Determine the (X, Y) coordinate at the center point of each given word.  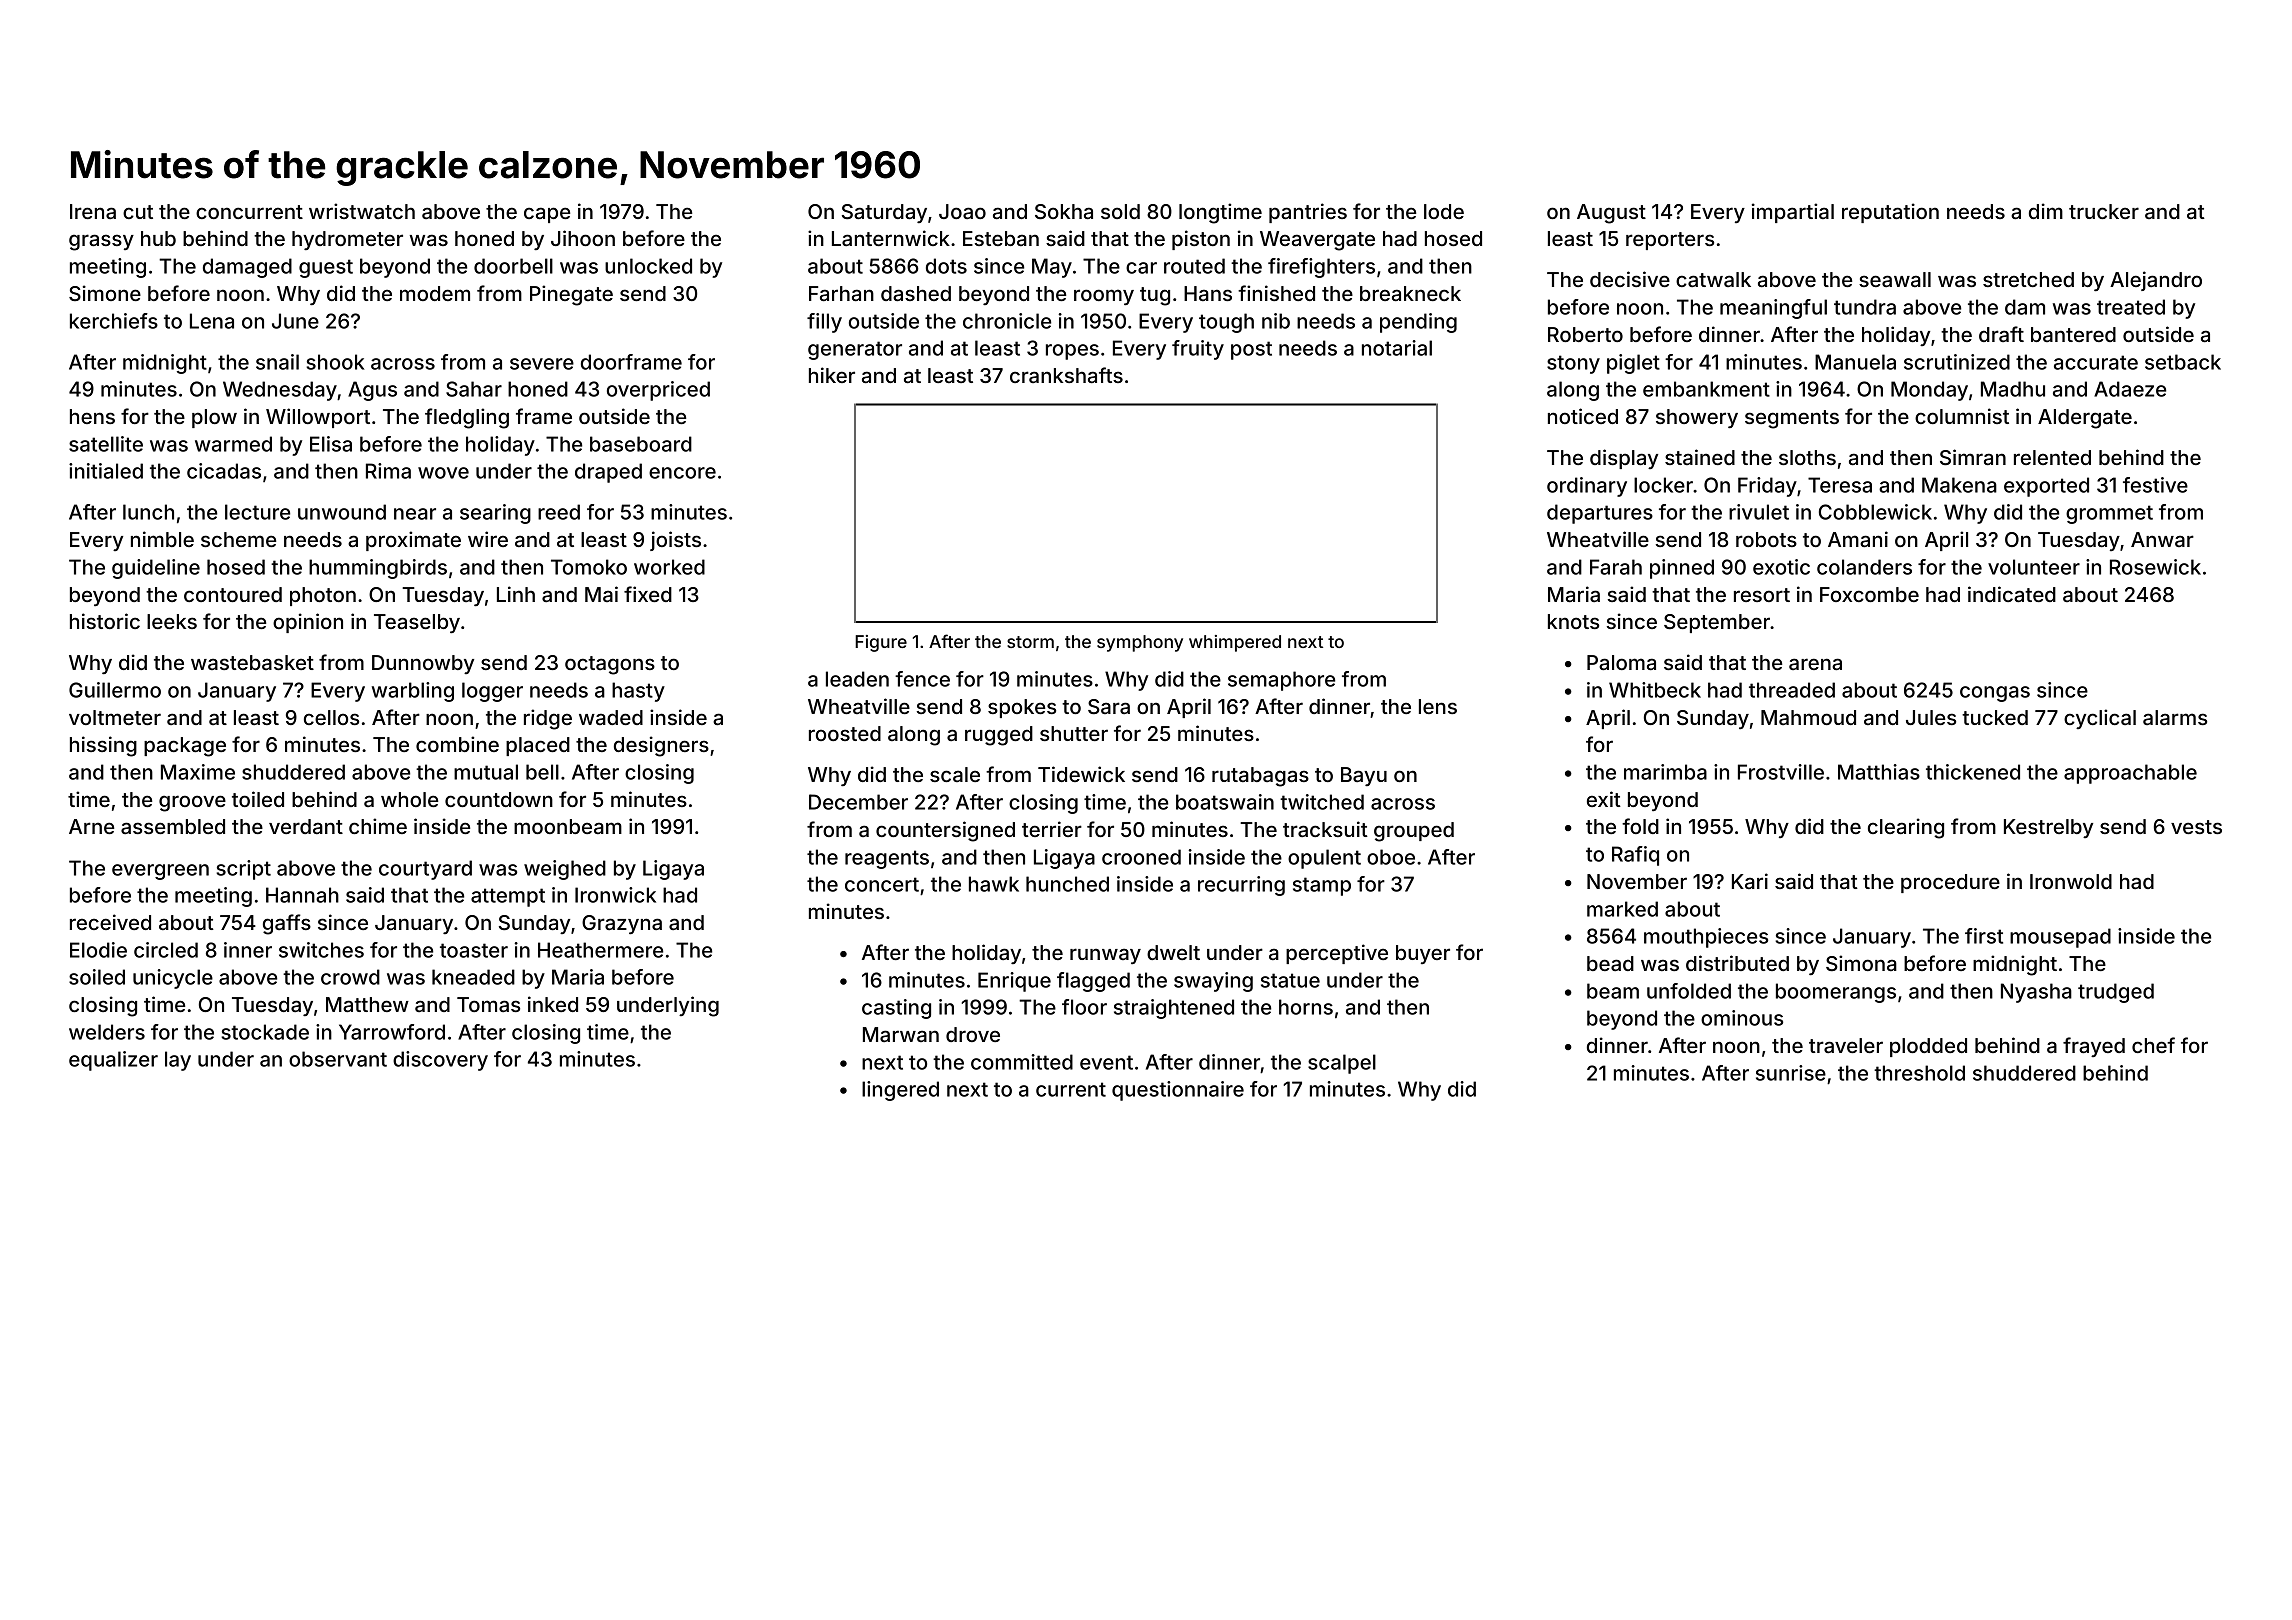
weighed (565, 870)
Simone (105, 293)
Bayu (1364, 776)
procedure (1950, 883)
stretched (2028, 279)
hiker (832, 375)
